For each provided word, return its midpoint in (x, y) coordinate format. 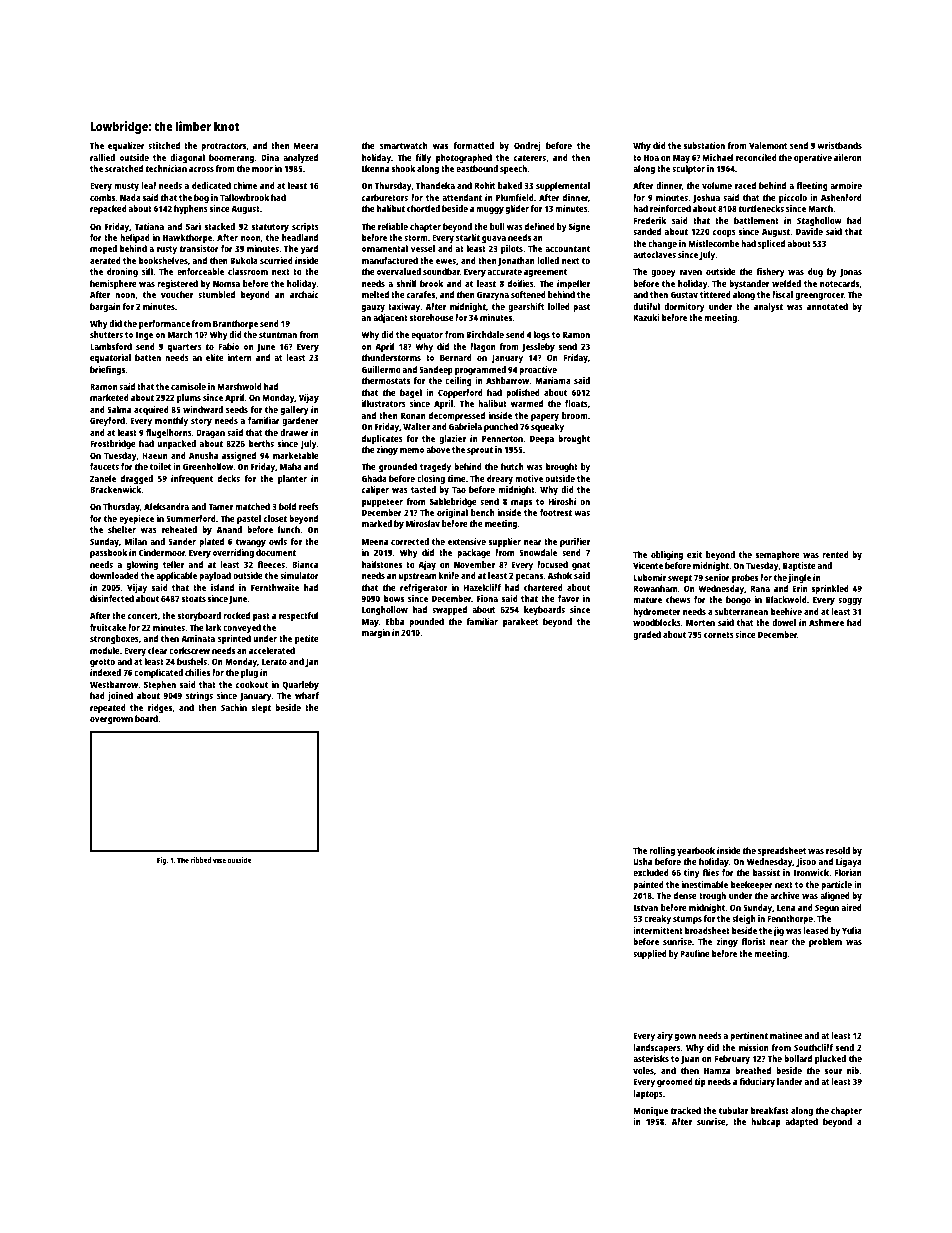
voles (643, 1070)
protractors (223, 147)
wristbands (839, 145)
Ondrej (527, 146)
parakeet (520, 622)
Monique (651, 1111)
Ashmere (826, 622)
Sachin (234, 707)
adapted (801, 1122)
